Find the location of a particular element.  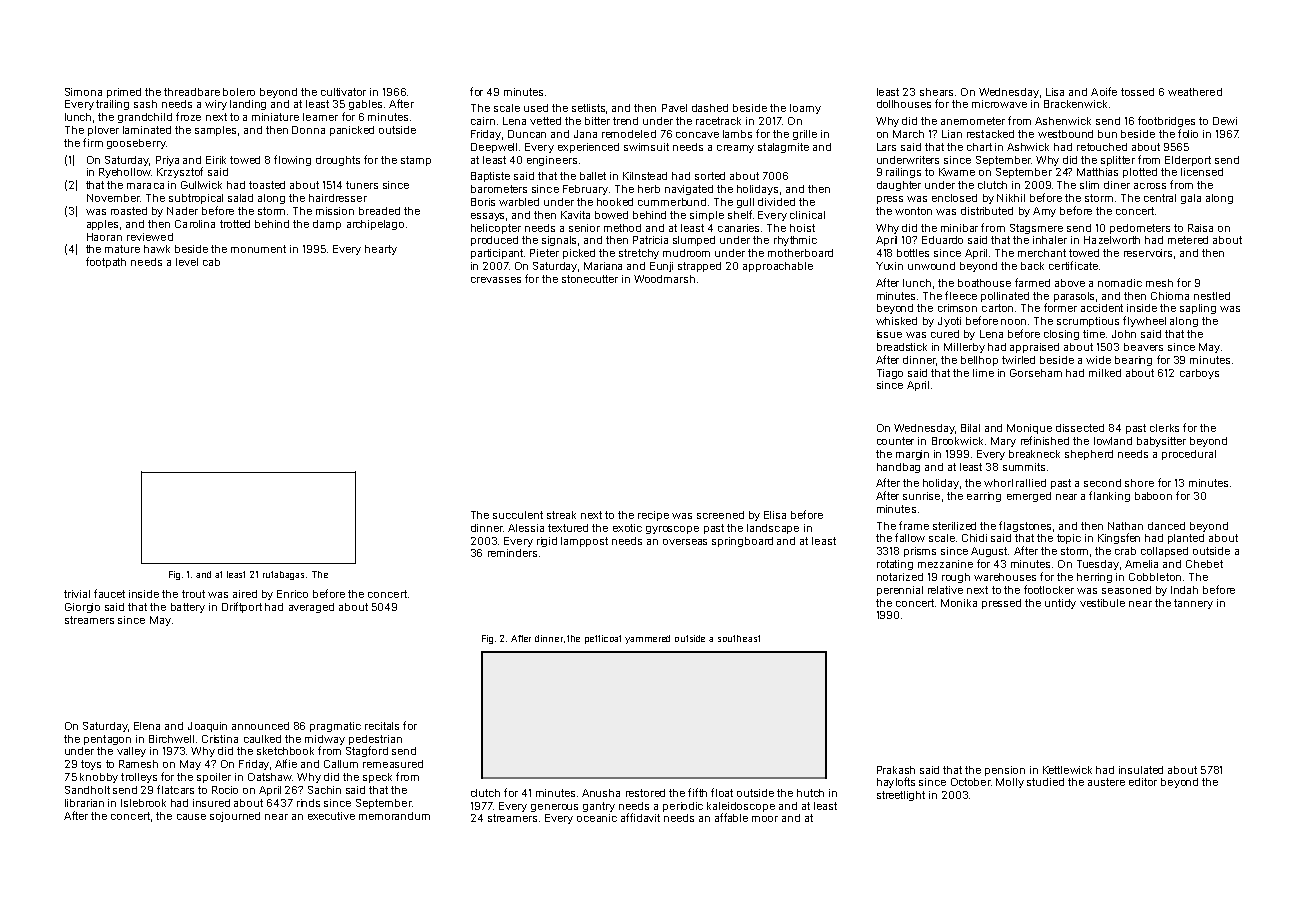

firm is located at coordinates (93, 142).
